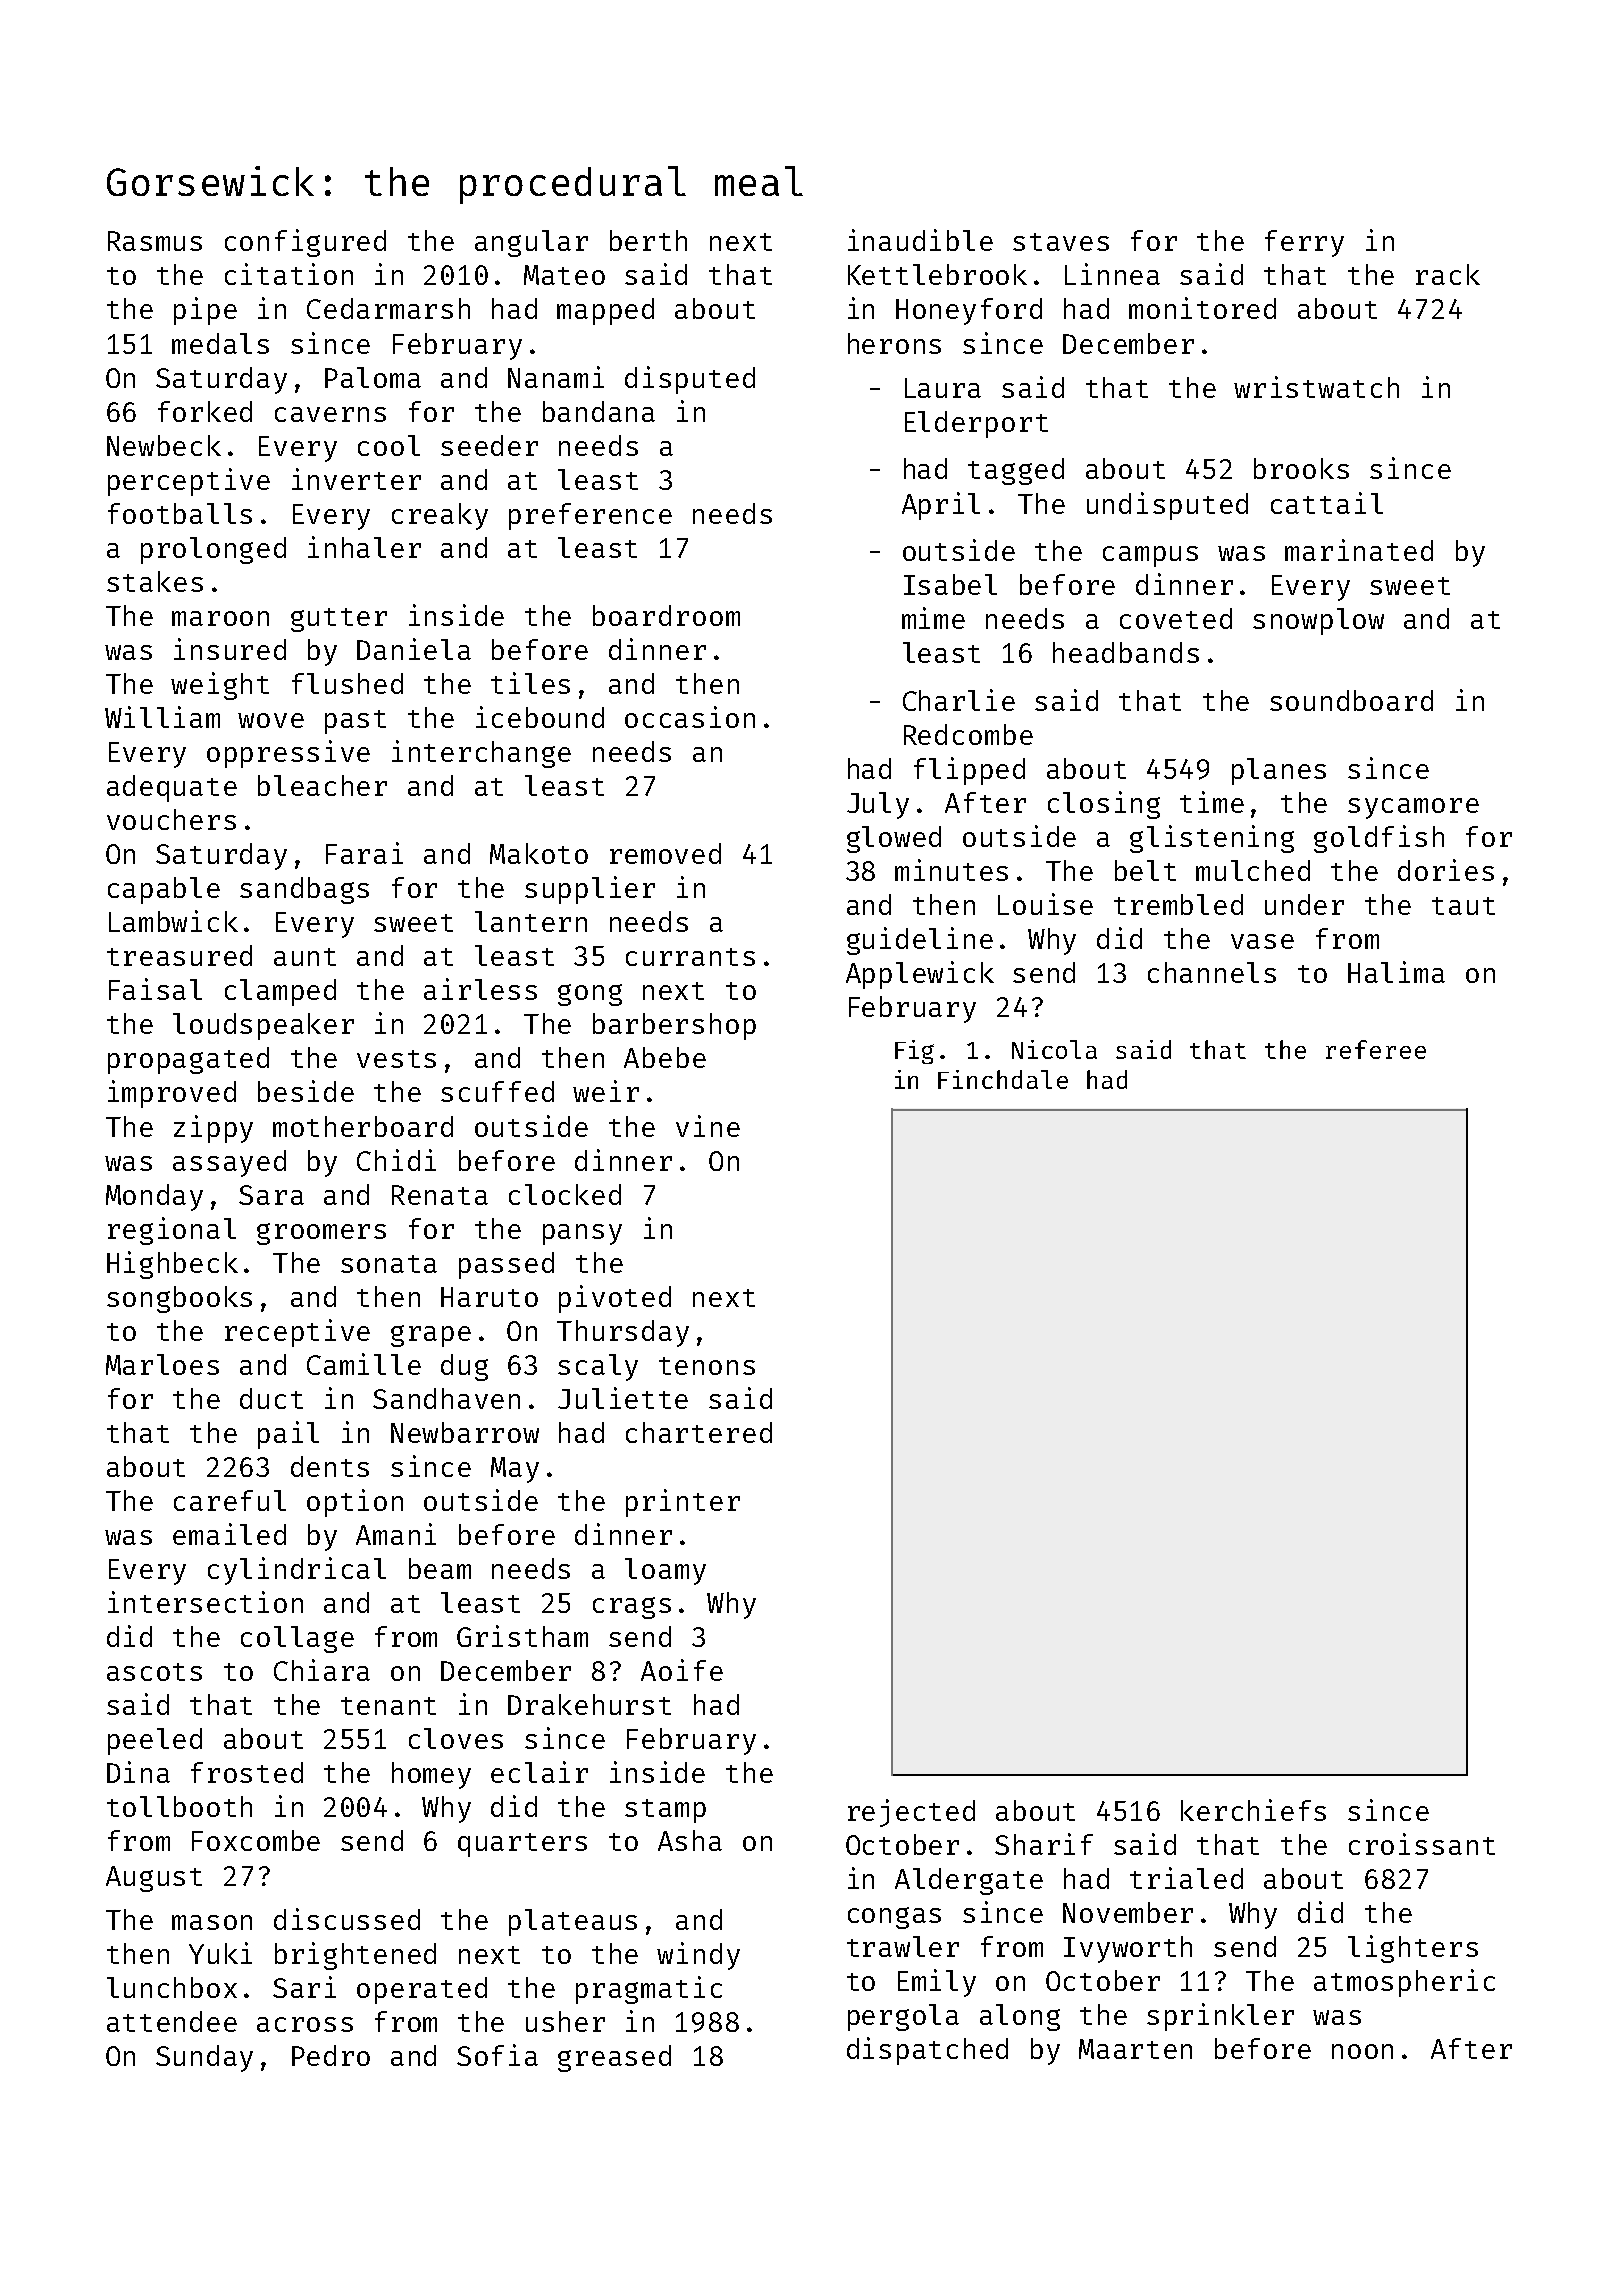 The image size is (1620, 2292). What do you see at coordinates (1253, 1810) in the screenshot?
I see `kerchiefs` at bounding box center [1253, 1810].
